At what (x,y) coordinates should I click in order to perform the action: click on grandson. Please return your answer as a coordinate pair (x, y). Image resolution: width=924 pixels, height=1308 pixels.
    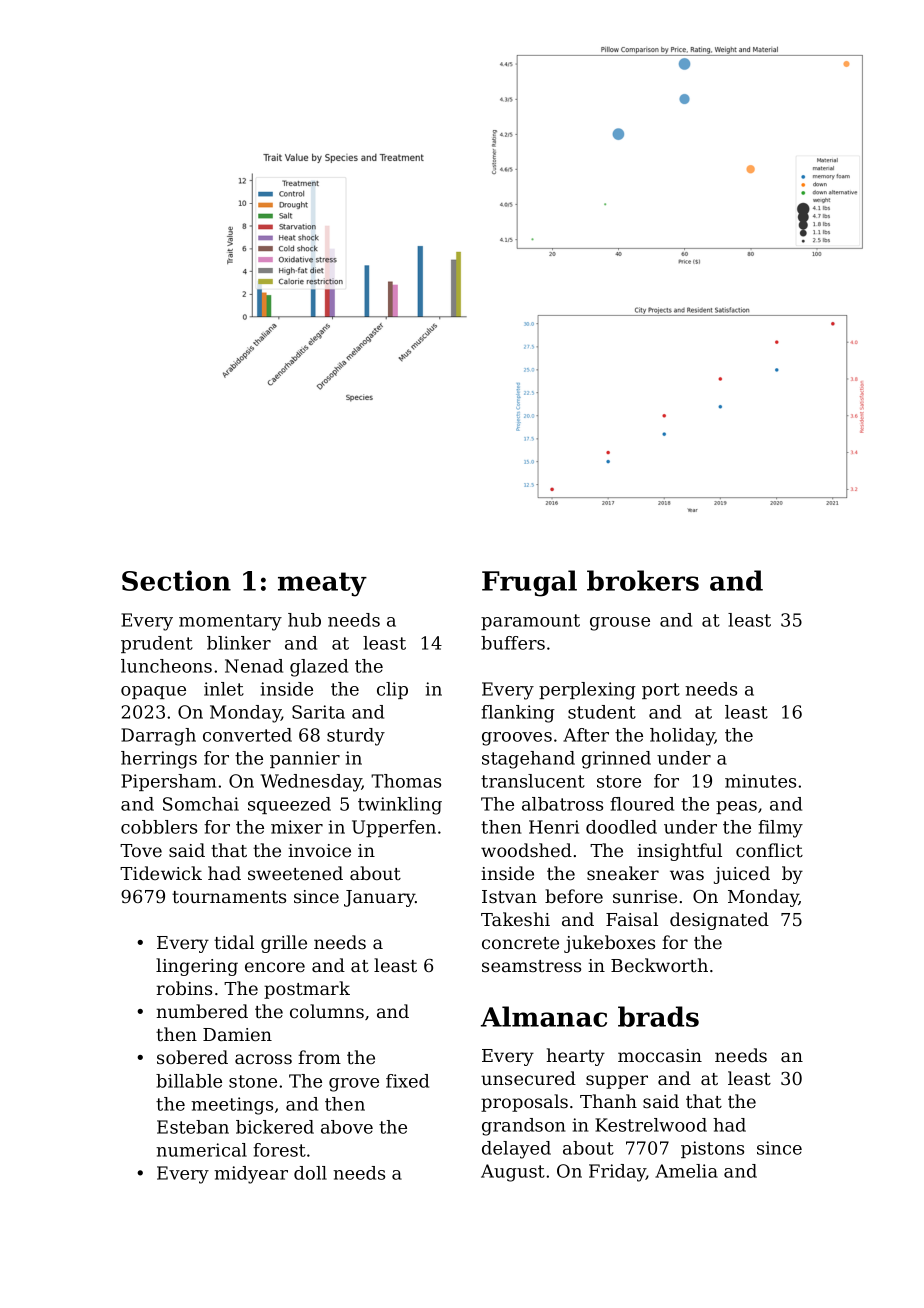
    Looking at the image, I should click on (524, 1127).
